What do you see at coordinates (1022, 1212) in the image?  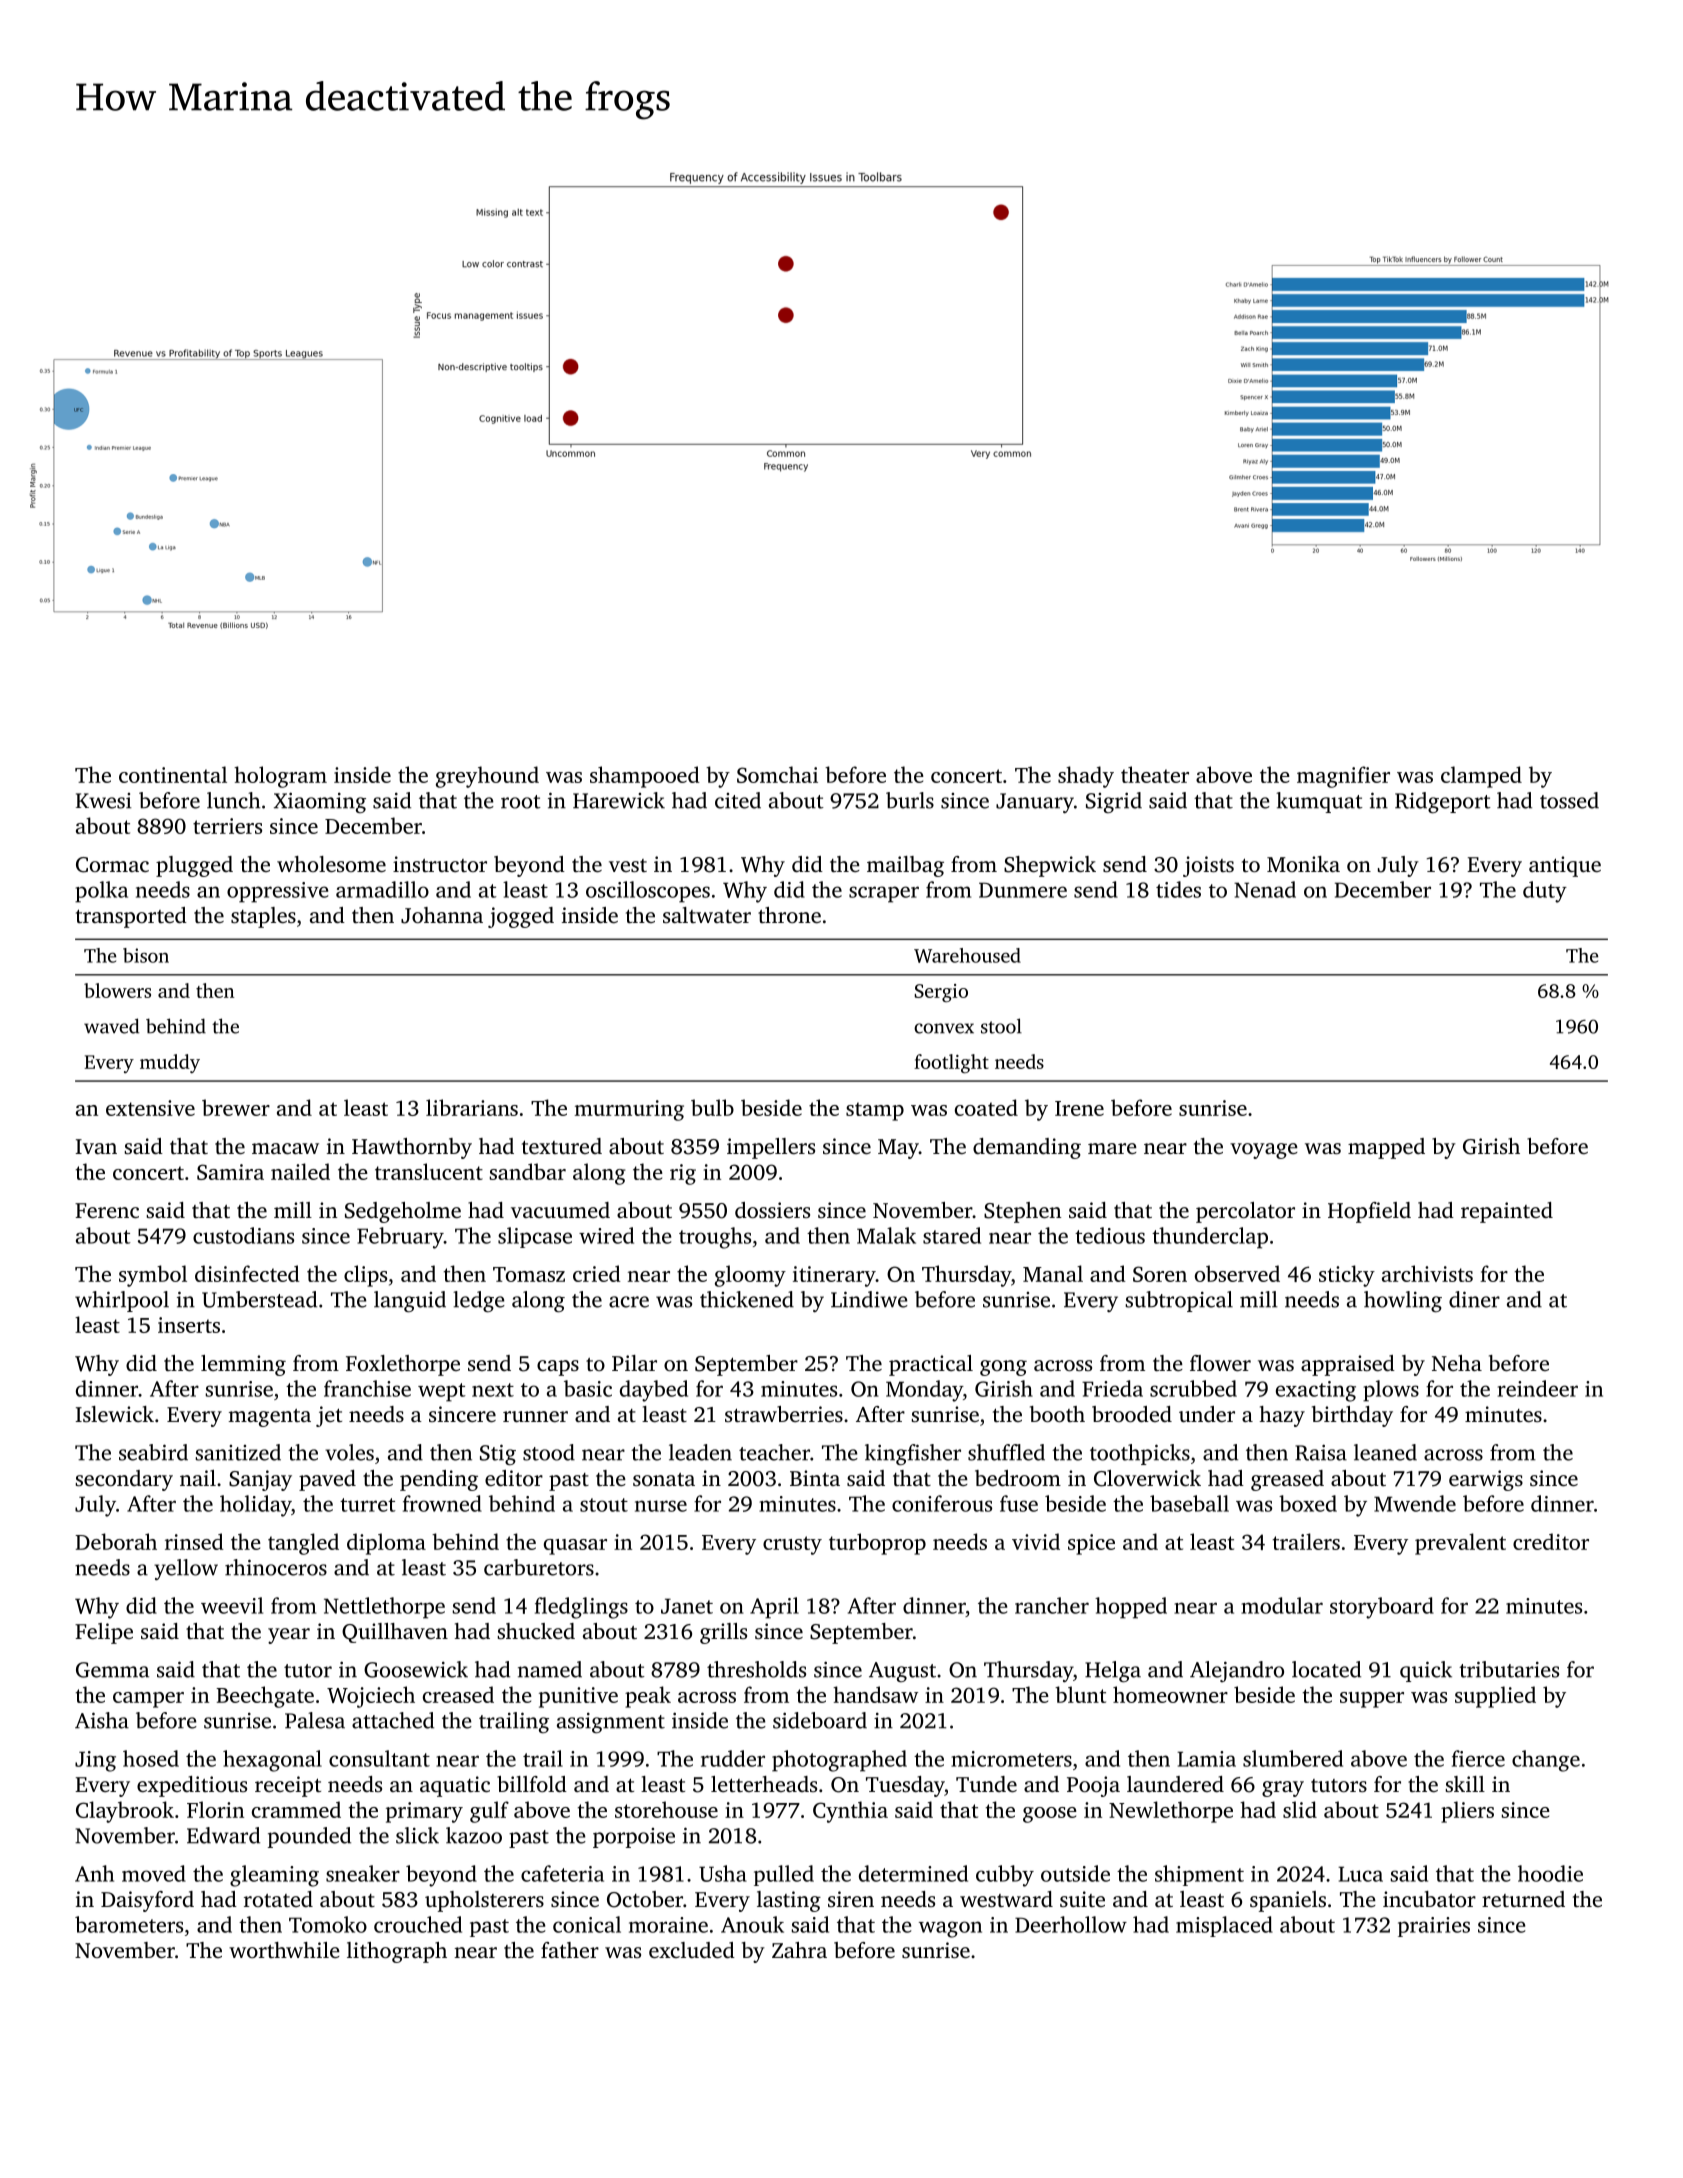 I see `Stephen` at bounding box center [1022, 1212].
